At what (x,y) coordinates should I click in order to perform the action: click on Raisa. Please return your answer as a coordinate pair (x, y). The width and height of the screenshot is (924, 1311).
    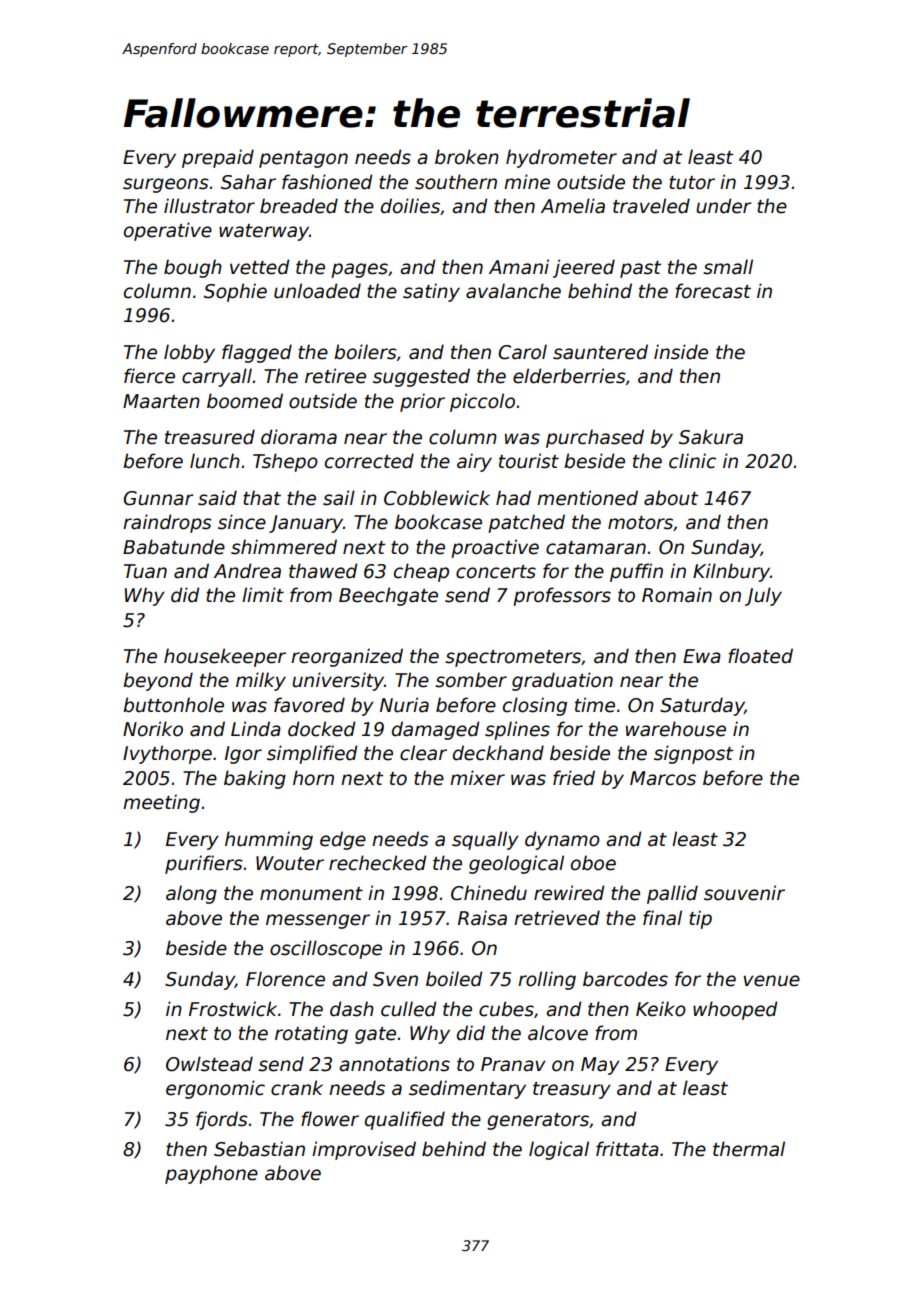
    Looking at the image, I should click on (482, 918).
